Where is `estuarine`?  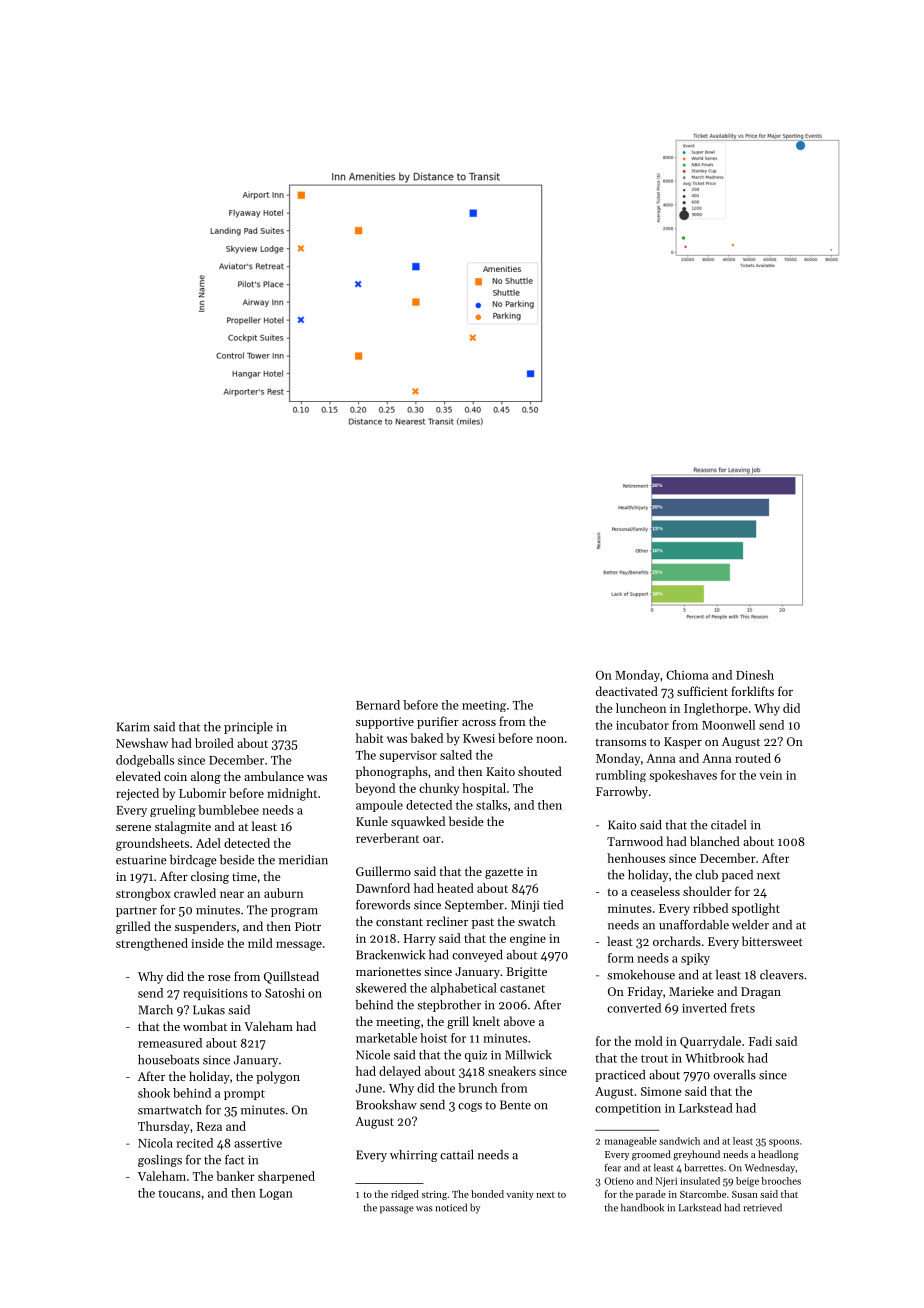 estuarine is located at coordinates (141, 860).
